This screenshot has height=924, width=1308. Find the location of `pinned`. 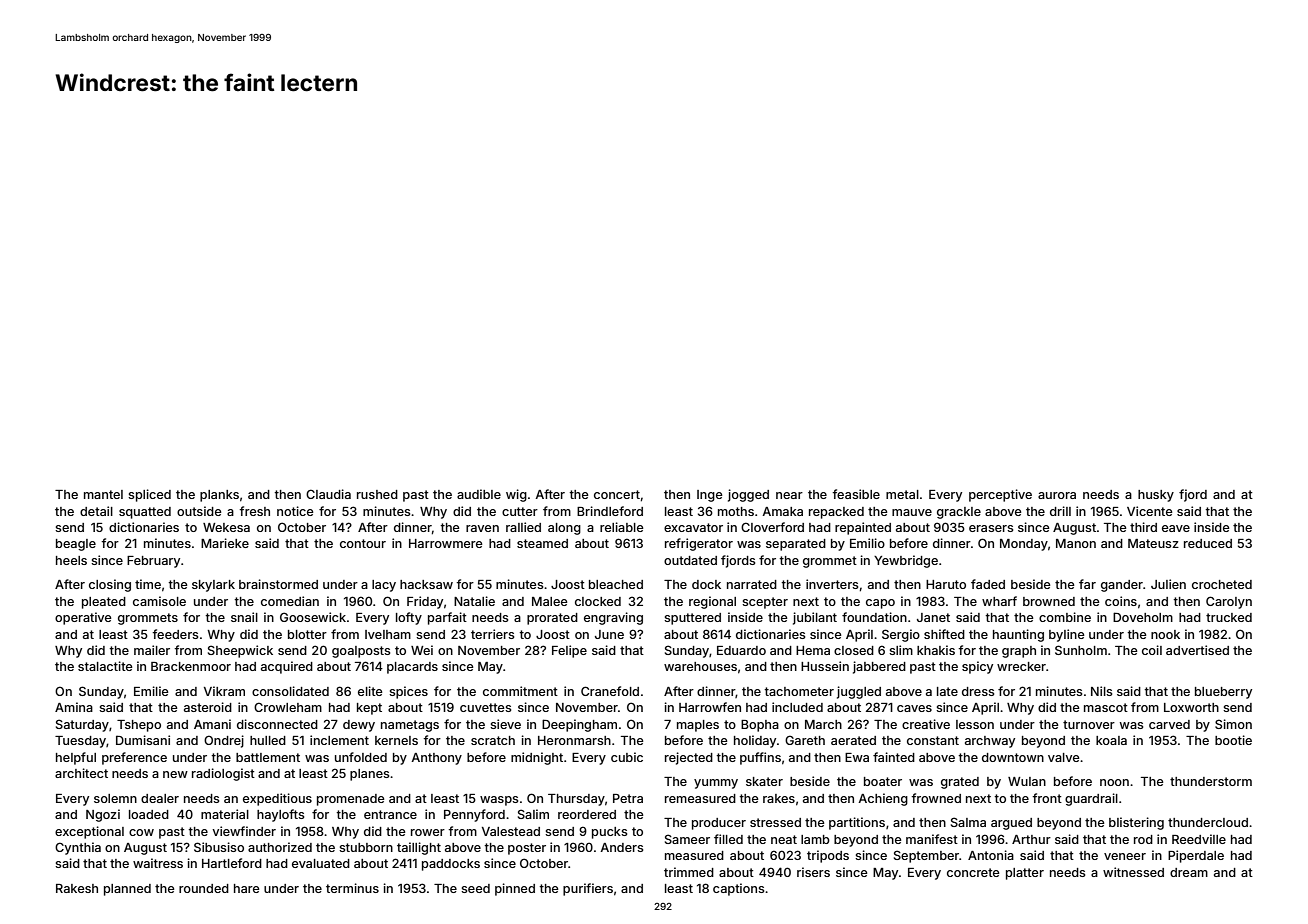

pinned is located at coordinates (515, 889).
